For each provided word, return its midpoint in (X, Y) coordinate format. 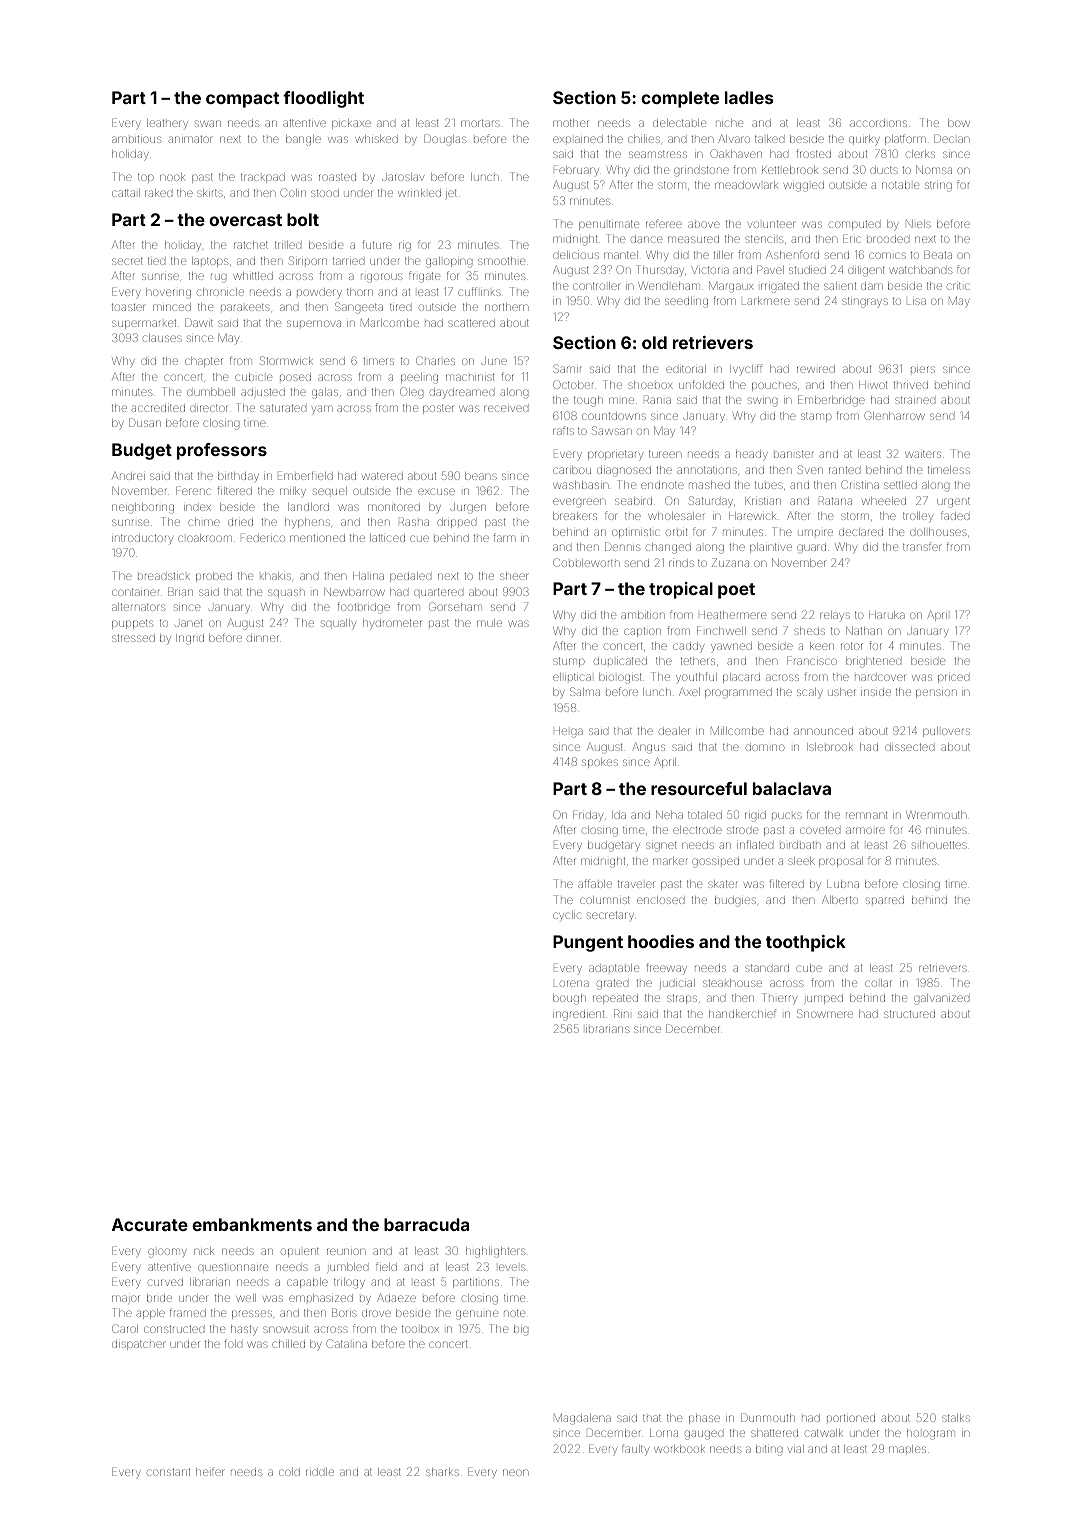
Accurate (150, 1224)
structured (909, 1014)
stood (325, 193)
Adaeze (396, 1297)
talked (769, 139)
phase (704, 1419)
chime (204, 522)
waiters (923, 454)
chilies (644, 139)
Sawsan (612, 430)
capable (307, 1283)
